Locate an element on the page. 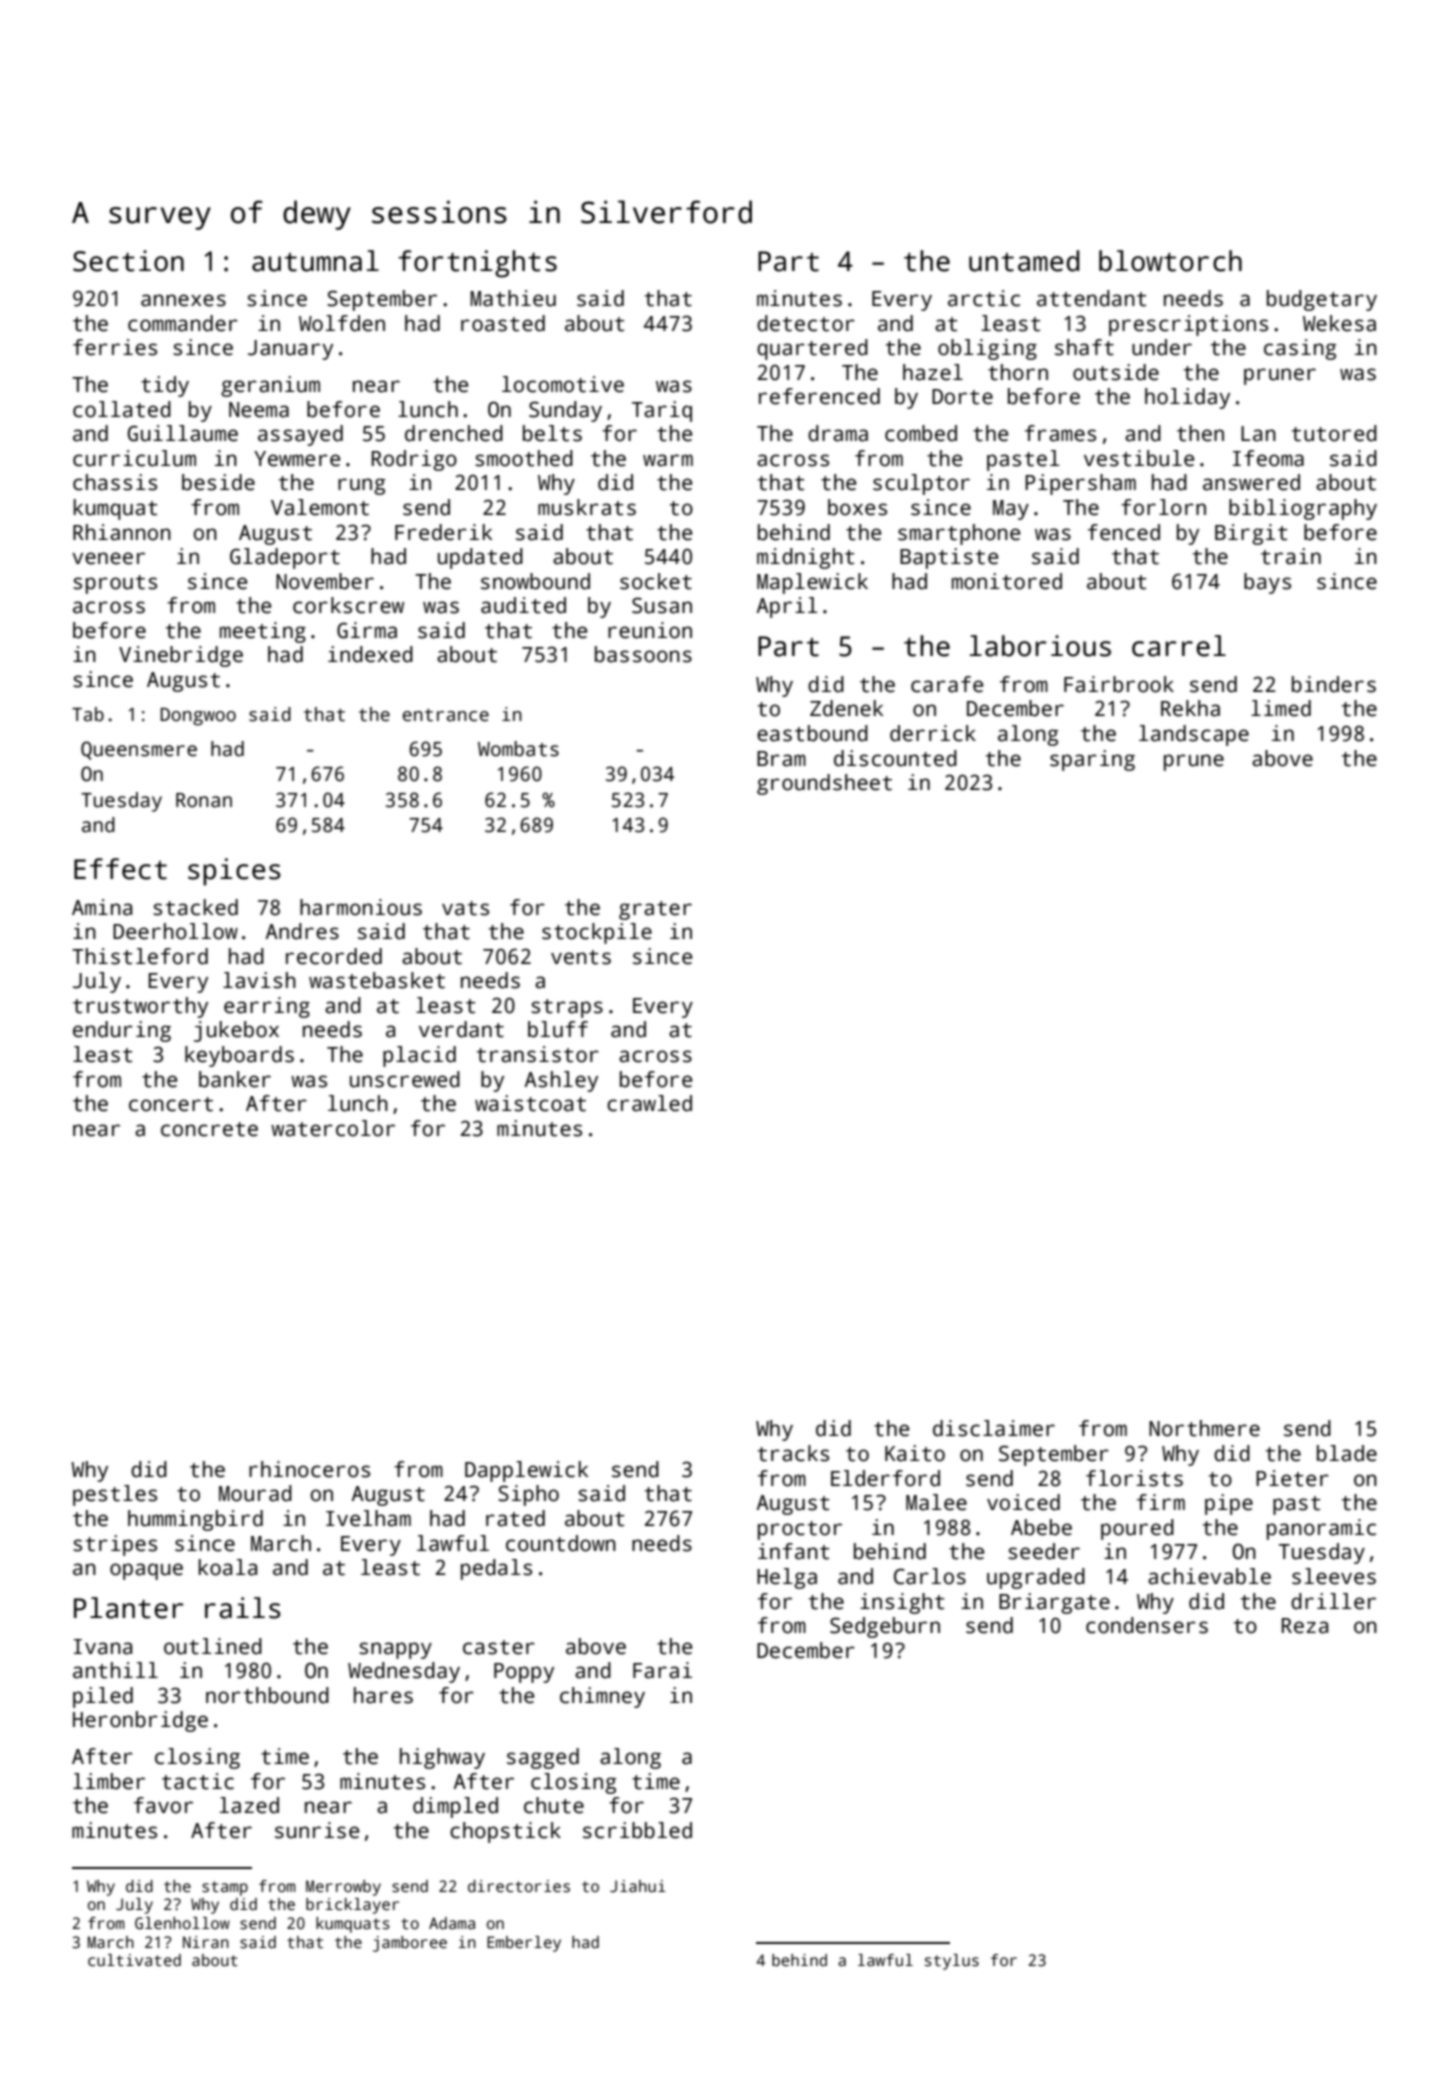 The height and width of the image is (2100, 1450). Wombats is located at coordinates (518, 749).
